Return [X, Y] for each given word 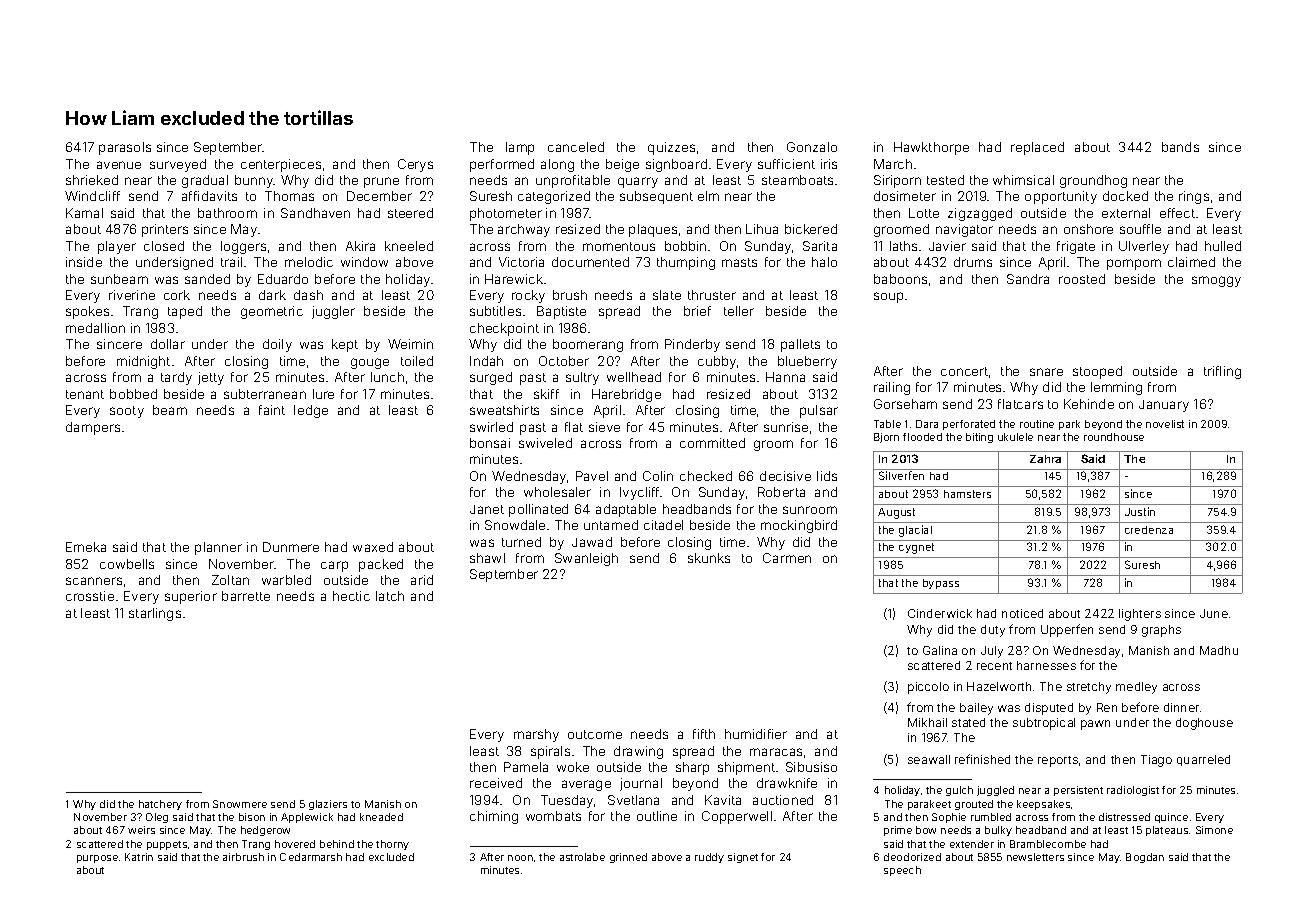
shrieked [92, 180]
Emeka [86, 547]
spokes [87, 312]
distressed [1124, 817]
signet [743, 858]
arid [422, 580]
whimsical [1023, 180]
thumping [686, 263]
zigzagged [980, 214]
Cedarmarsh [311, 857]
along [557, 165]
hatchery [160, 805]
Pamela [526, 767]
